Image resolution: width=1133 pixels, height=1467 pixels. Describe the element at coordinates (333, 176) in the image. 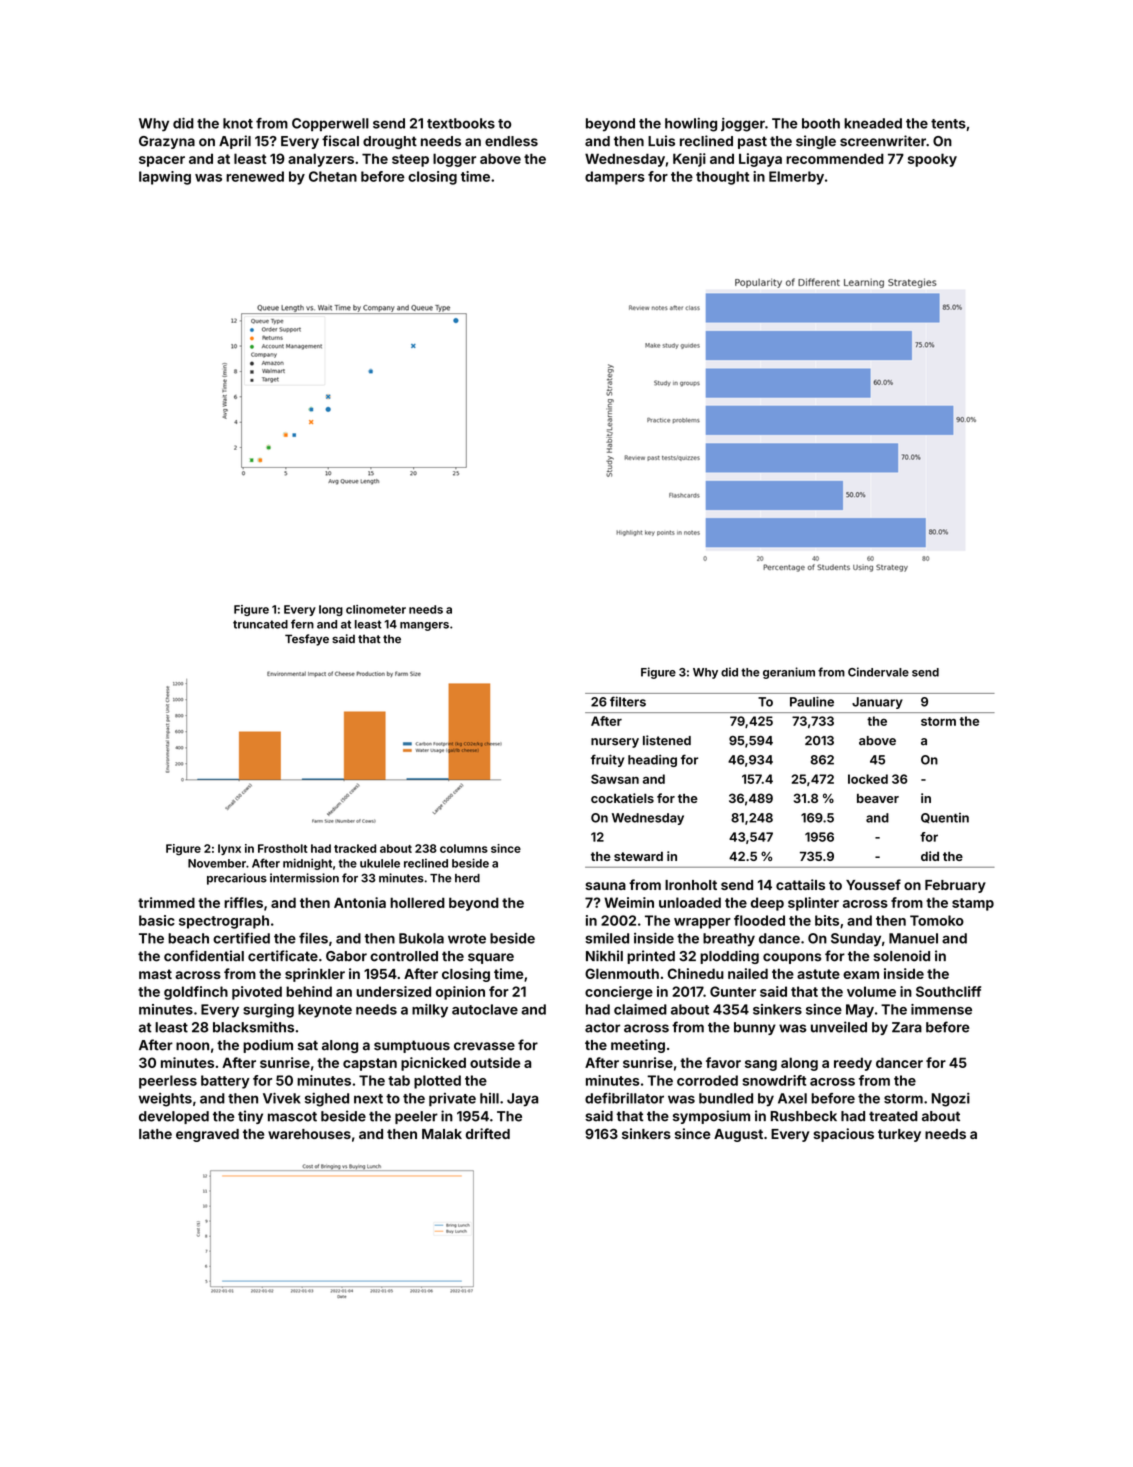

I see `Chetan` at that location.
